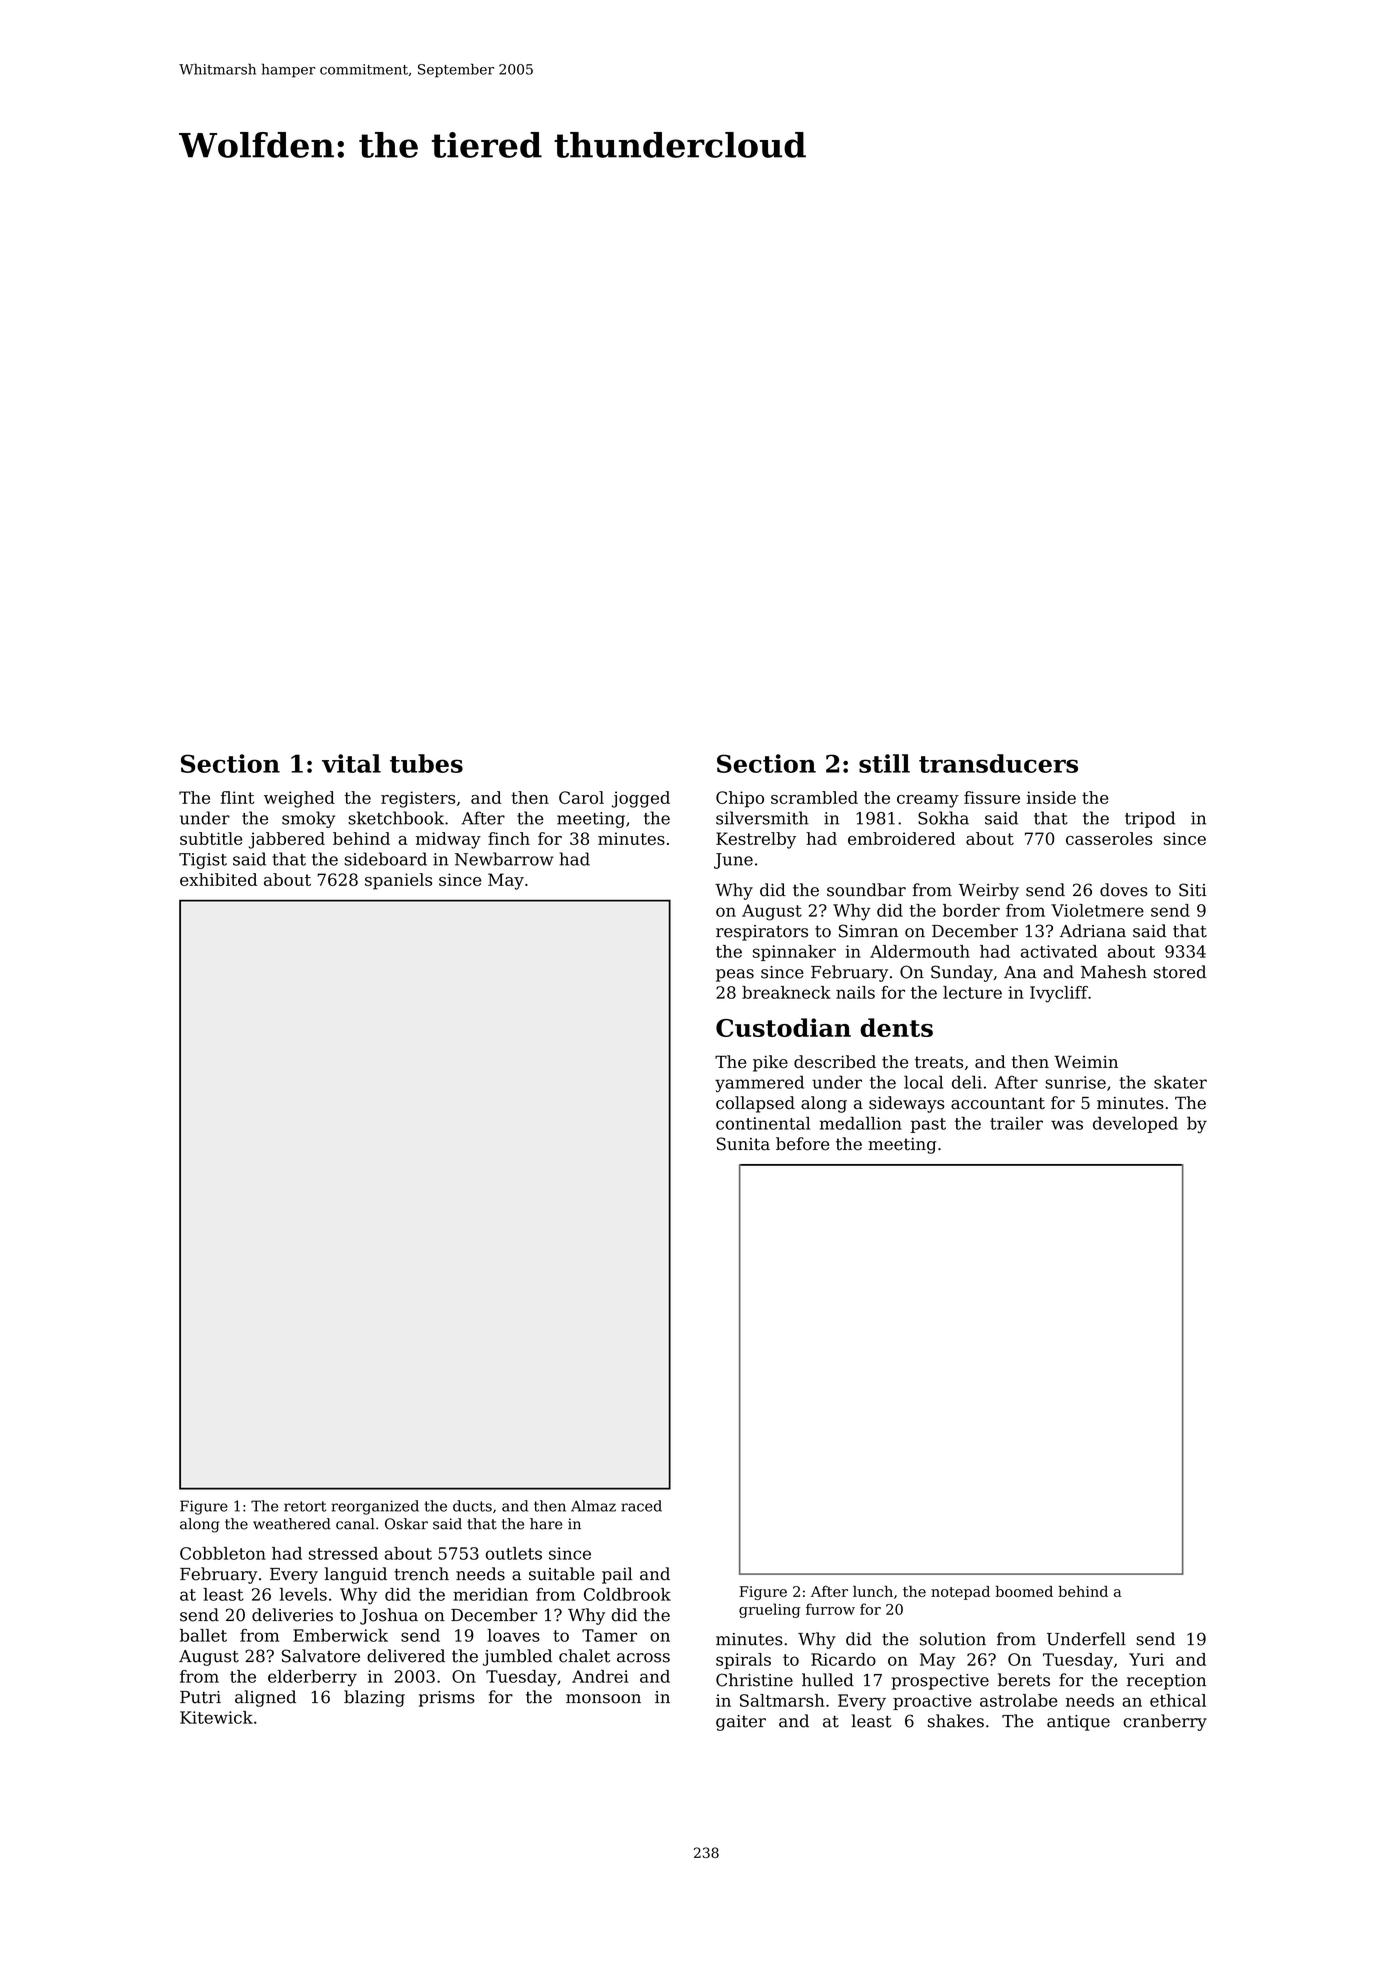 Image resolution: width=1386 pixels, height=1969 pixels. Describe the element at coordinates (398, 881) in the screenshot. I see `spaniels` at that location.
